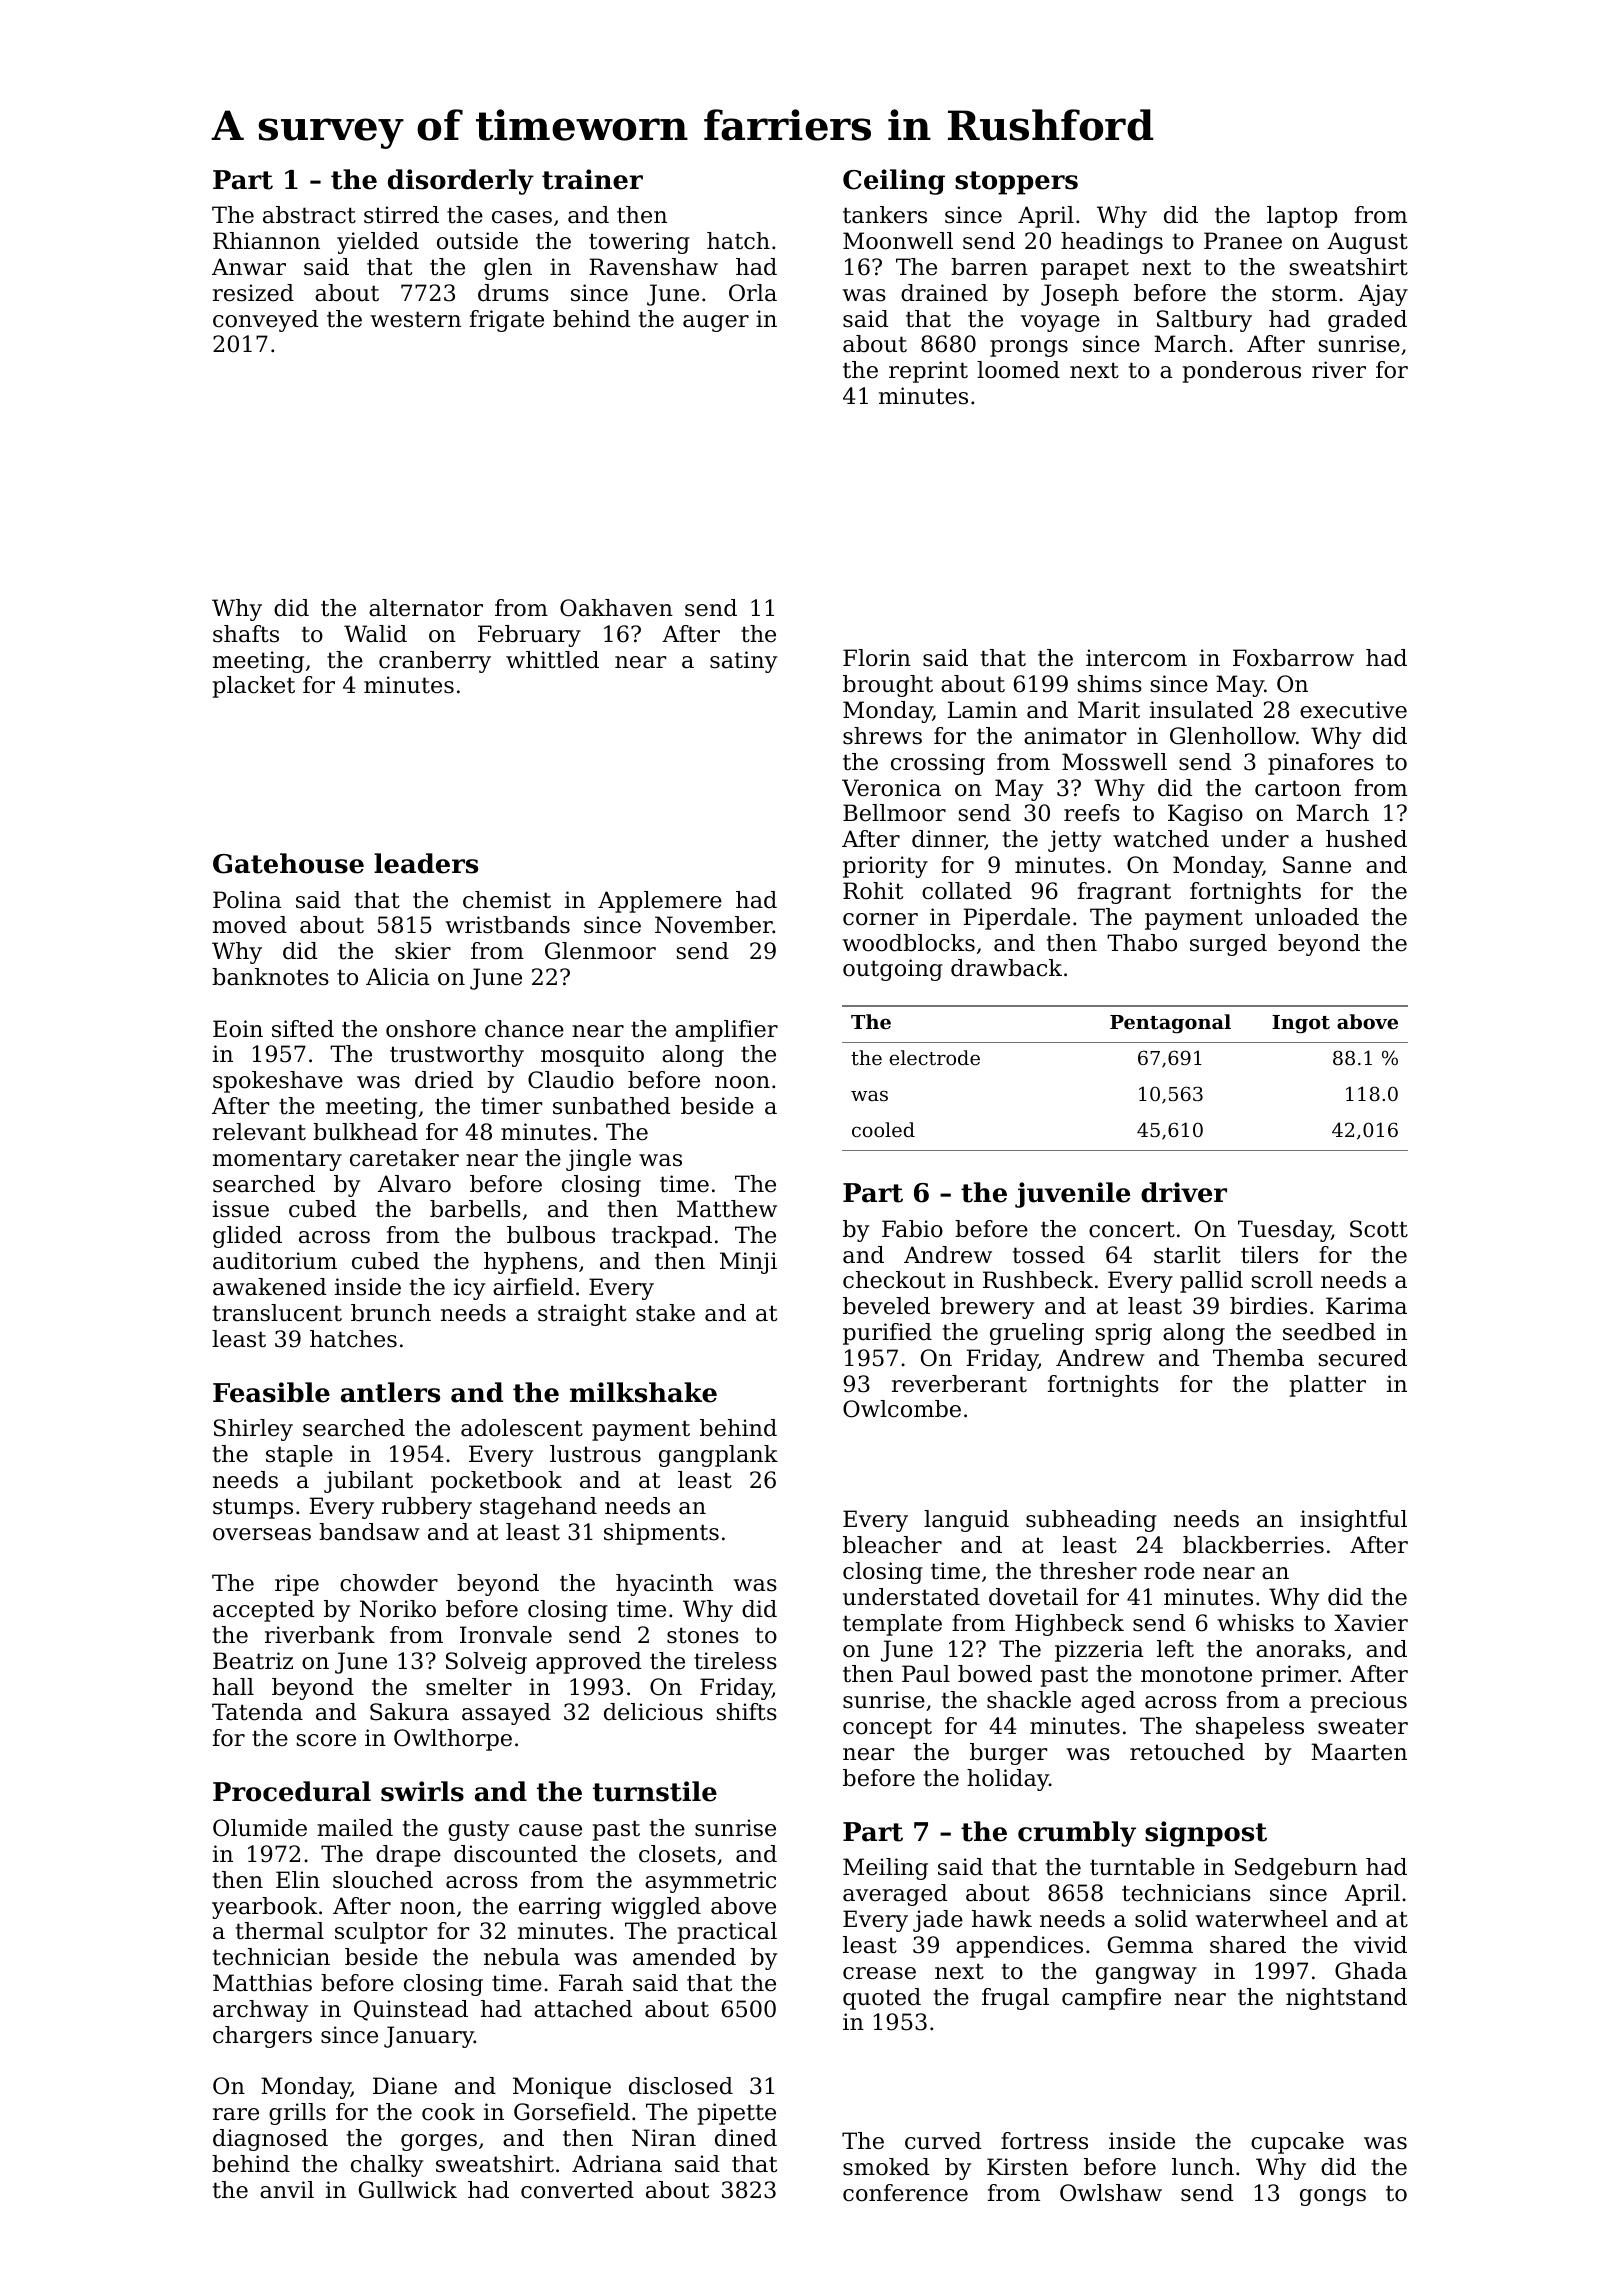  I want to click on icy, so click(469, 1289).
